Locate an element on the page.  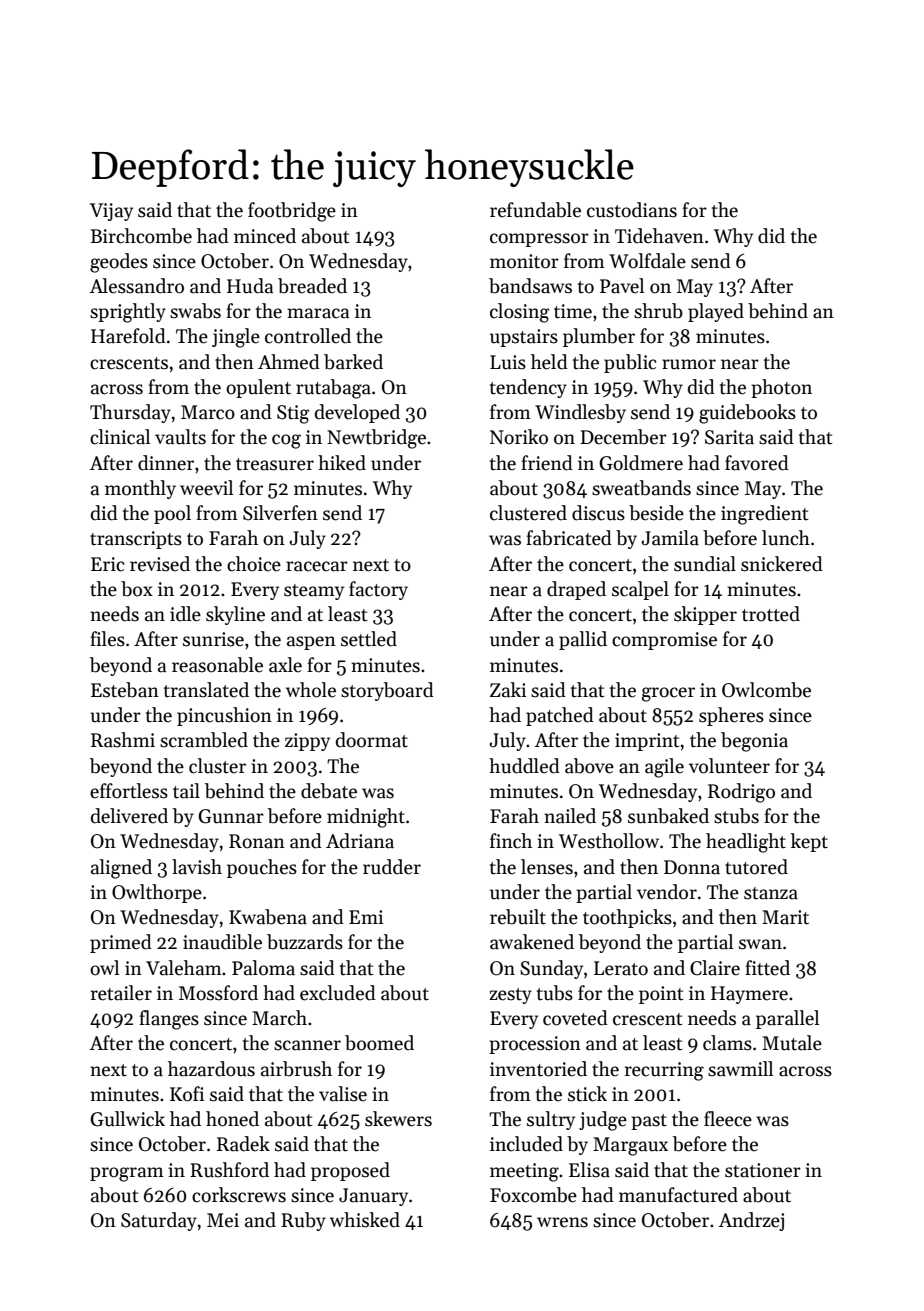
kept is located at coordinates (809, 842).
